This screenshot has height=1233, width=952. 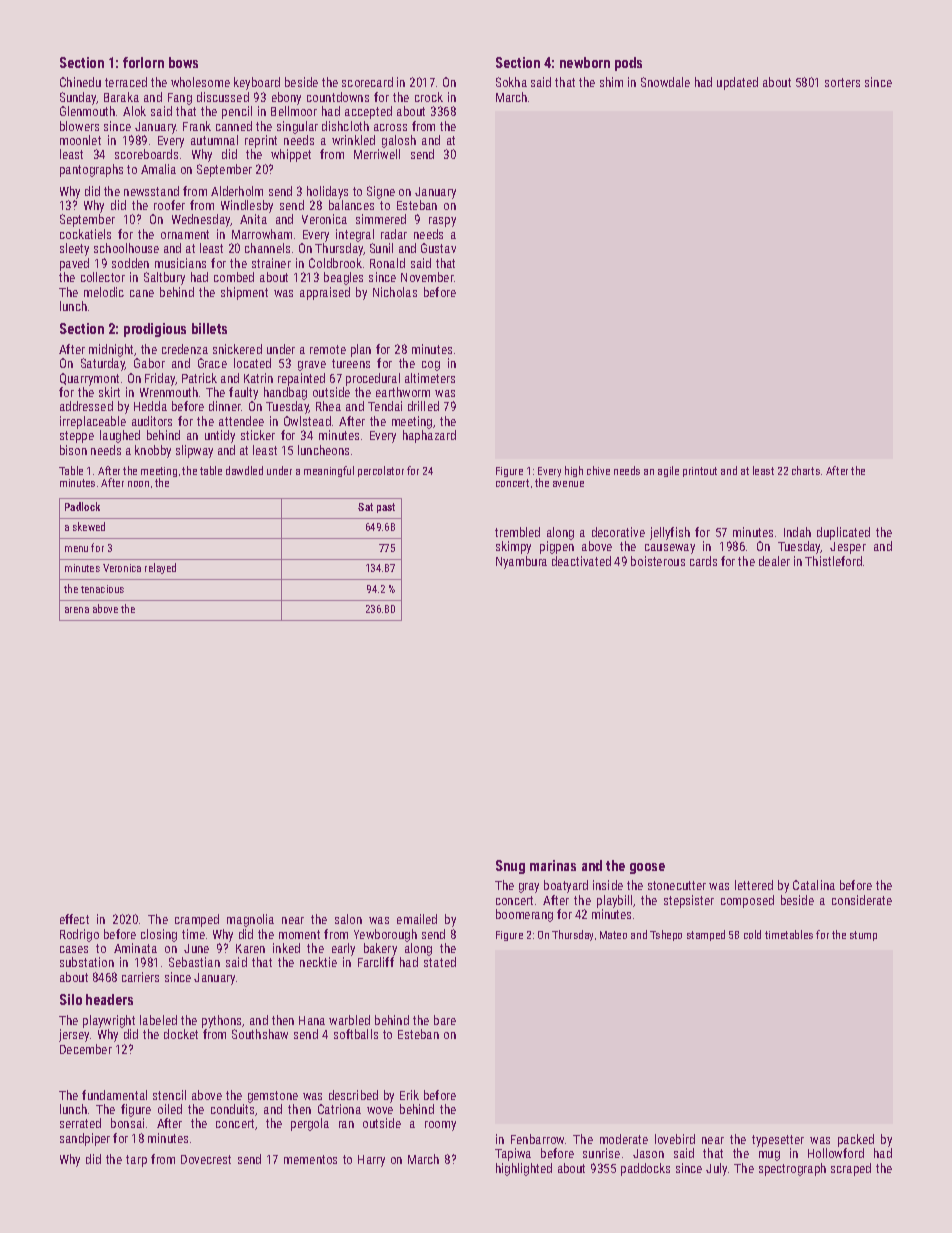 I want to click on bare, so click(x=445, y=1020).
